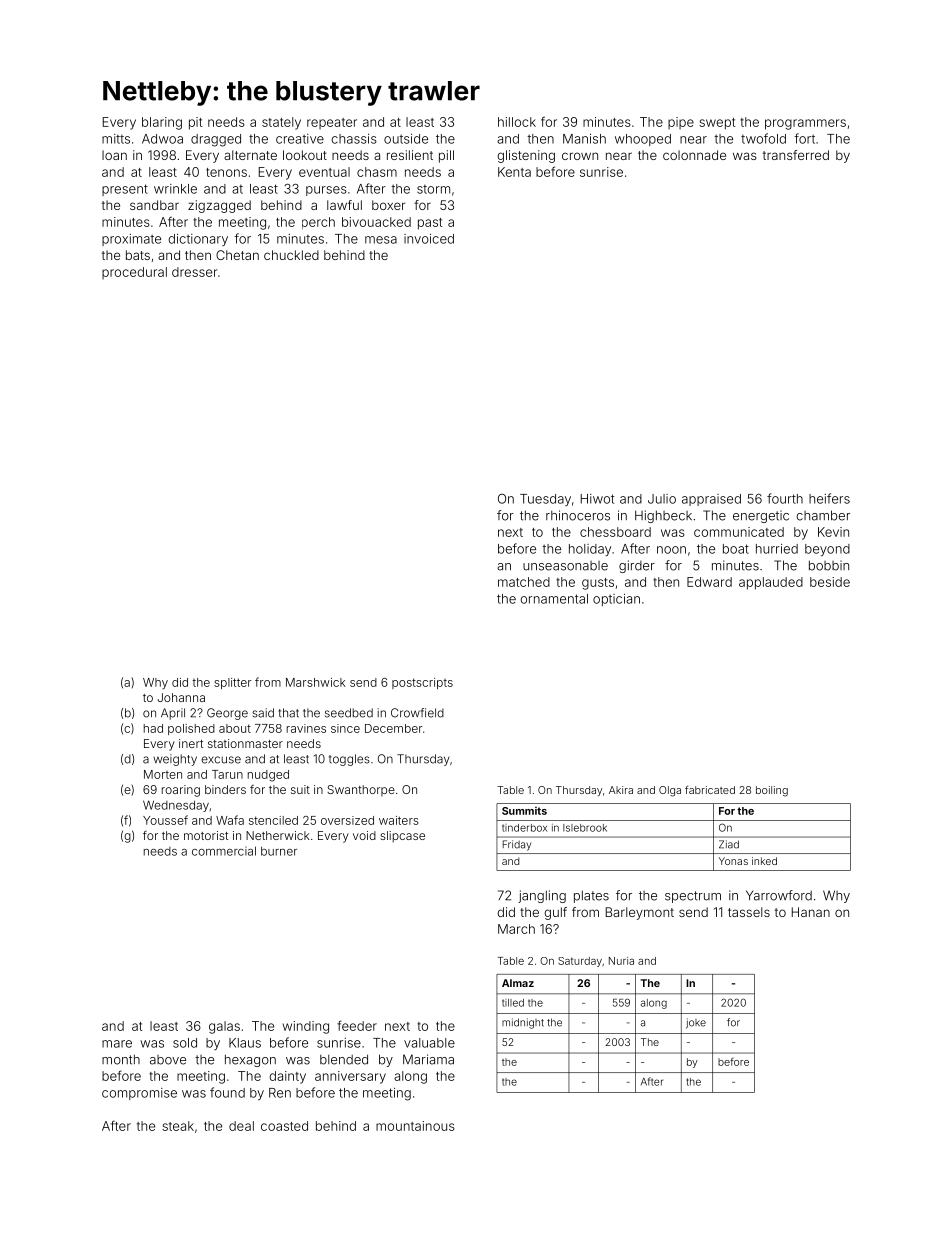 This page has width=952, height=1233. Describe the element at coordinates (288, 713) in the page. I see `that` at that location.
